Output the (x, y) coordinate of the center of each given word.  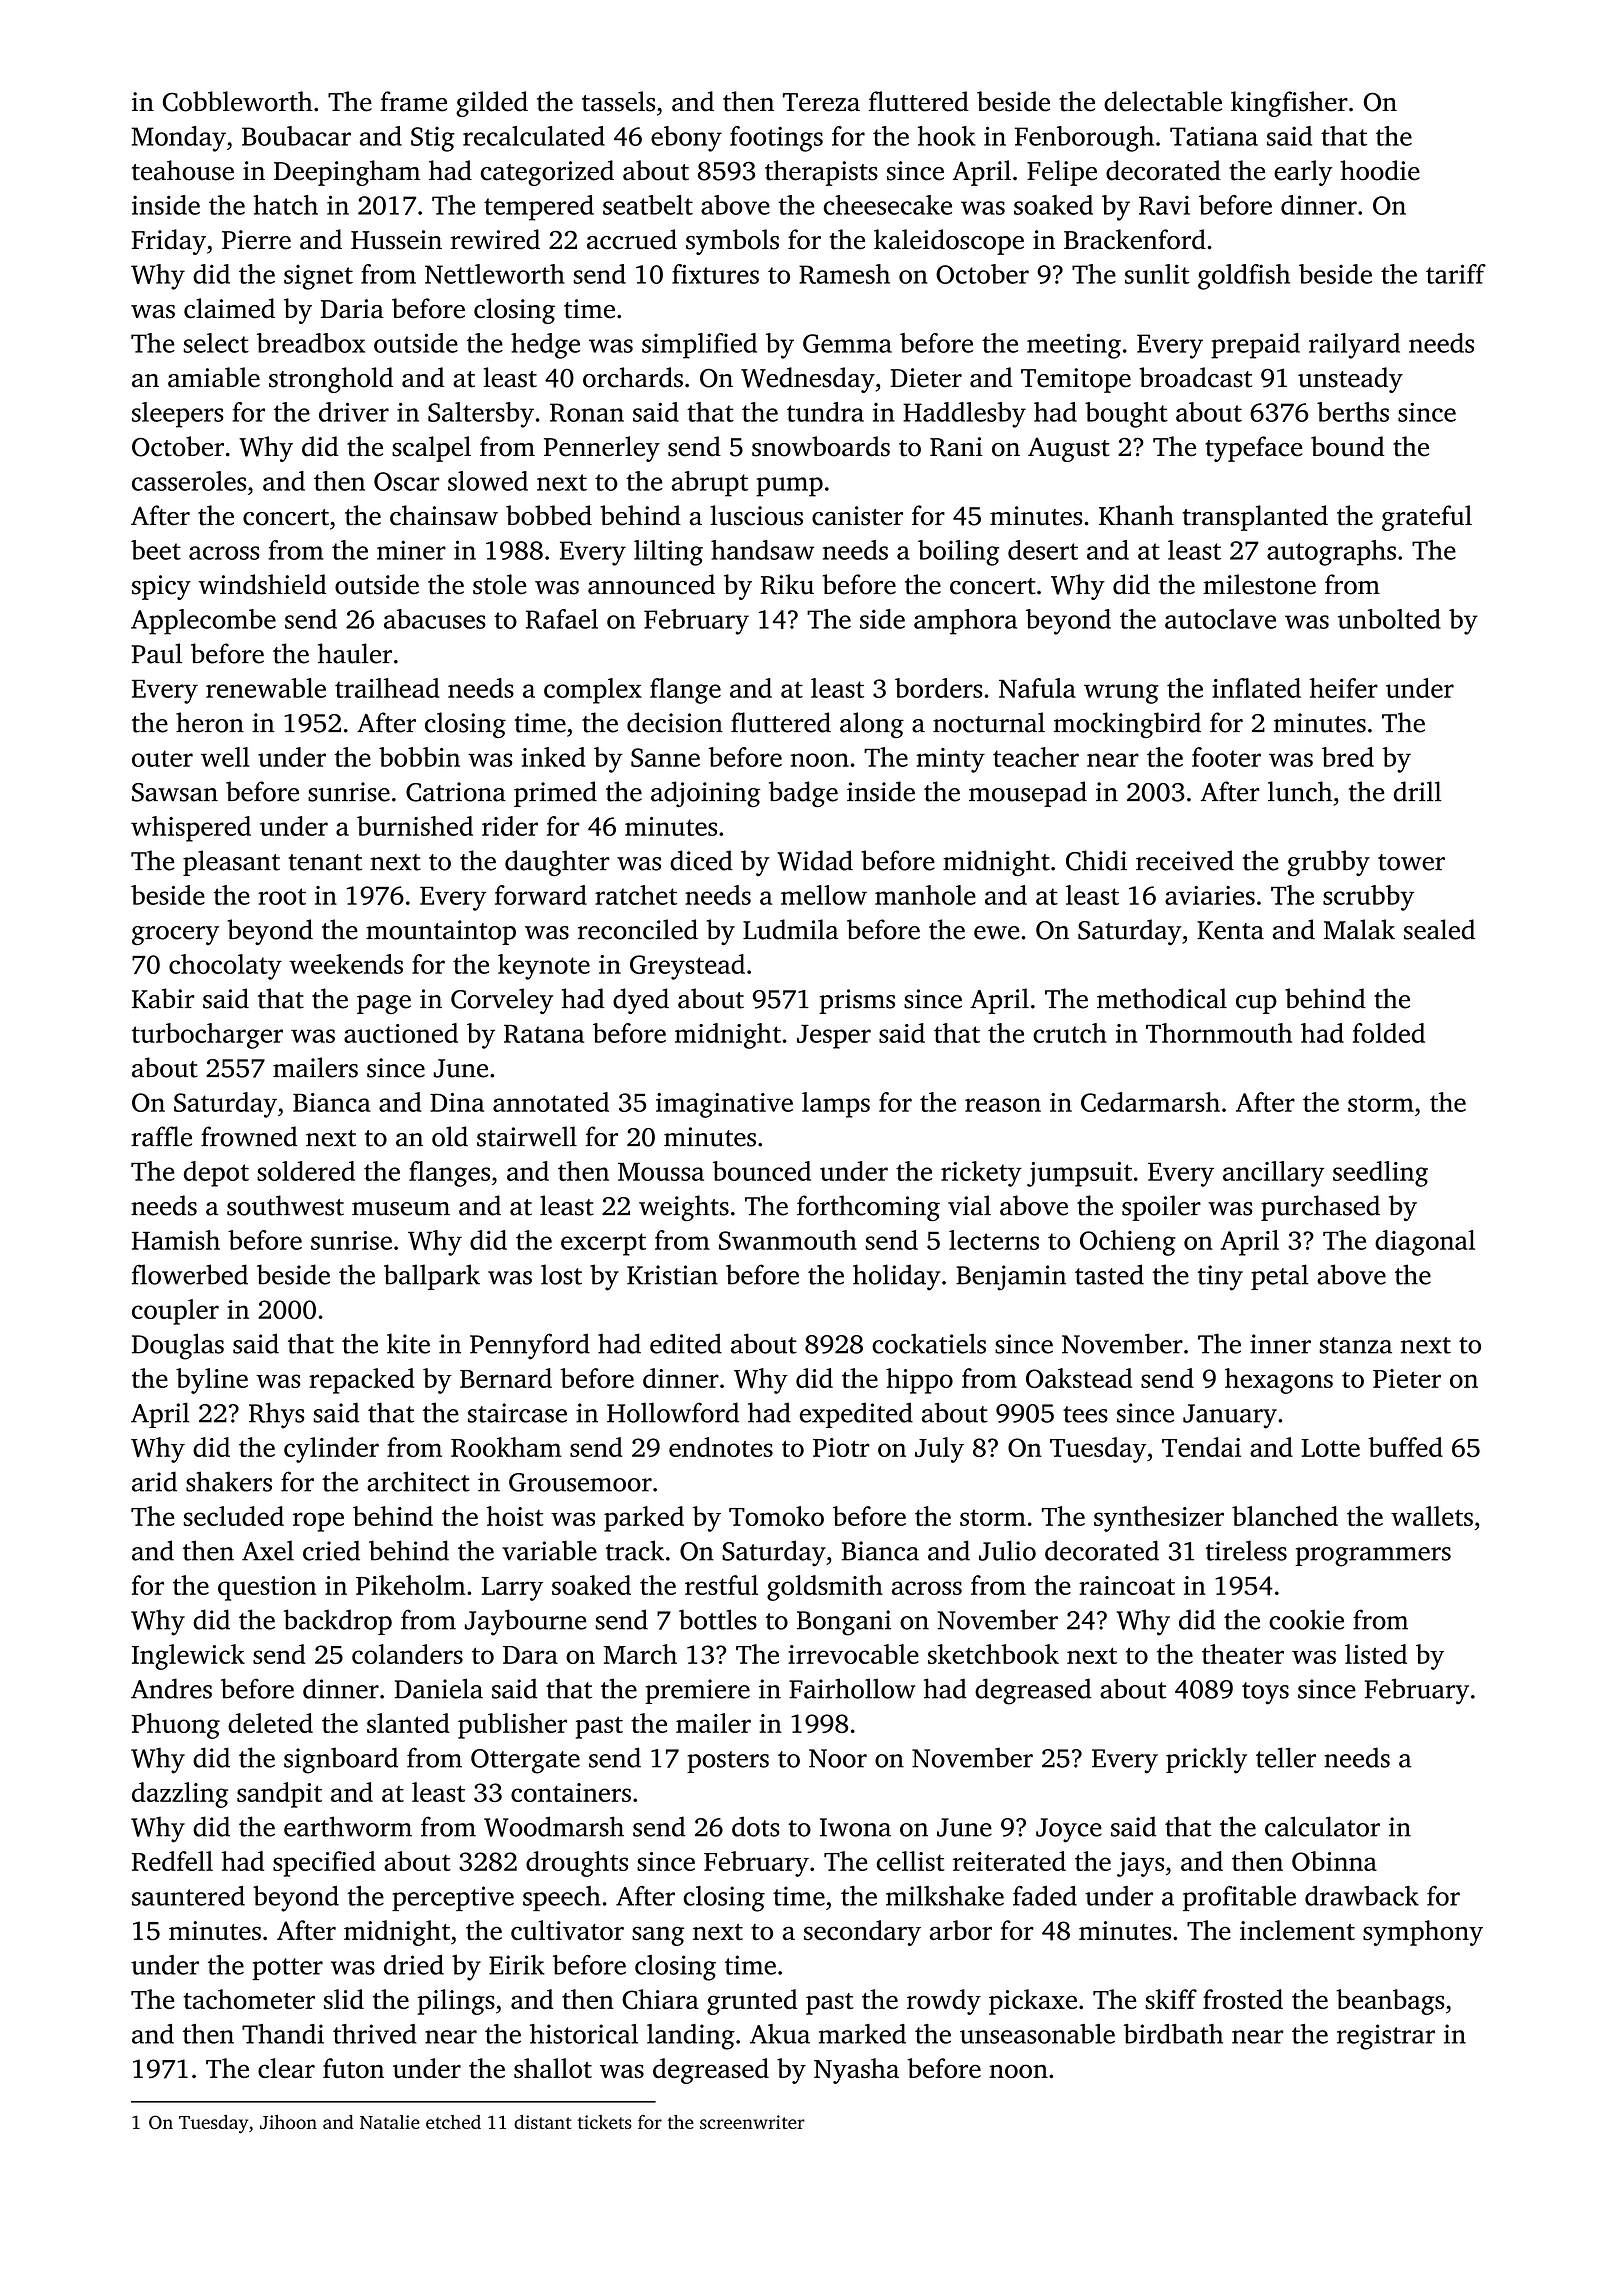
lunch (1300, 791)
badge (803, 794)
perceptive (453, 1898)
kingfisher (1289, 104)
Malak (1359, 929)
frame (414, 101)
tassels (618, 101)
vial (969, 1205)
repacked (362, 1381)
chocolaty (225, 967)
